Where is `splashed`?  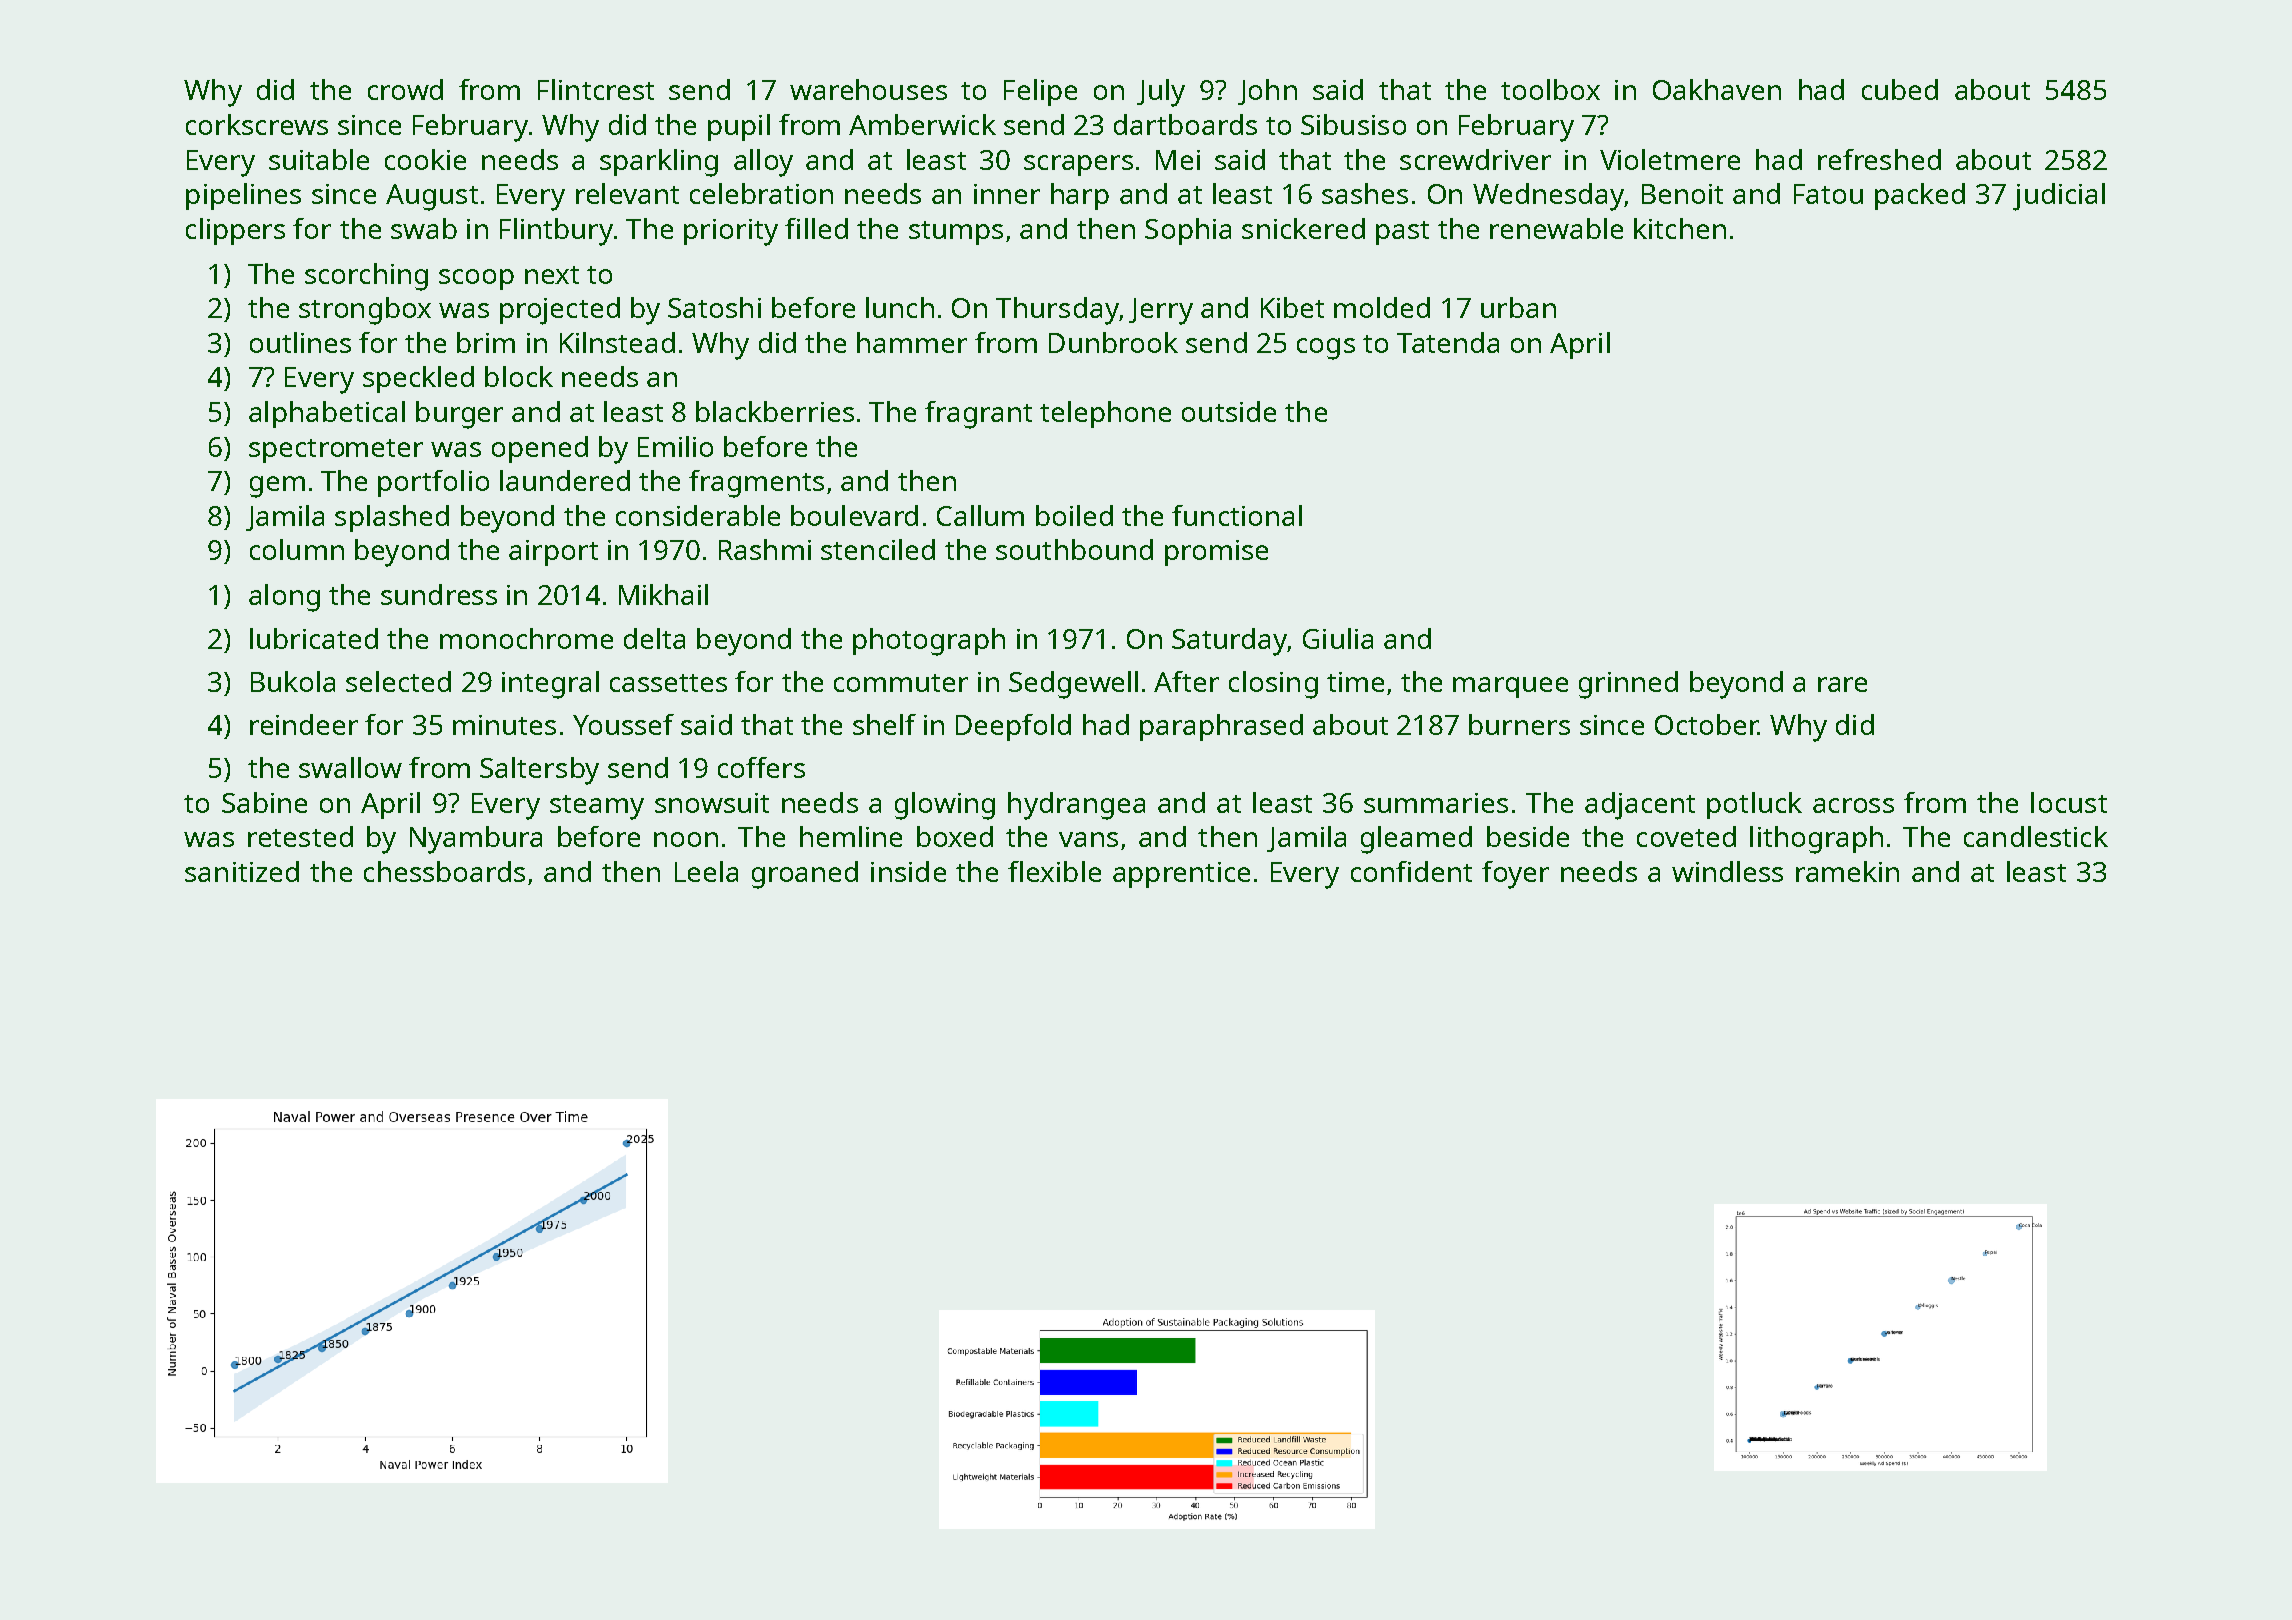
splashed is located at coordinates (392, 518).
